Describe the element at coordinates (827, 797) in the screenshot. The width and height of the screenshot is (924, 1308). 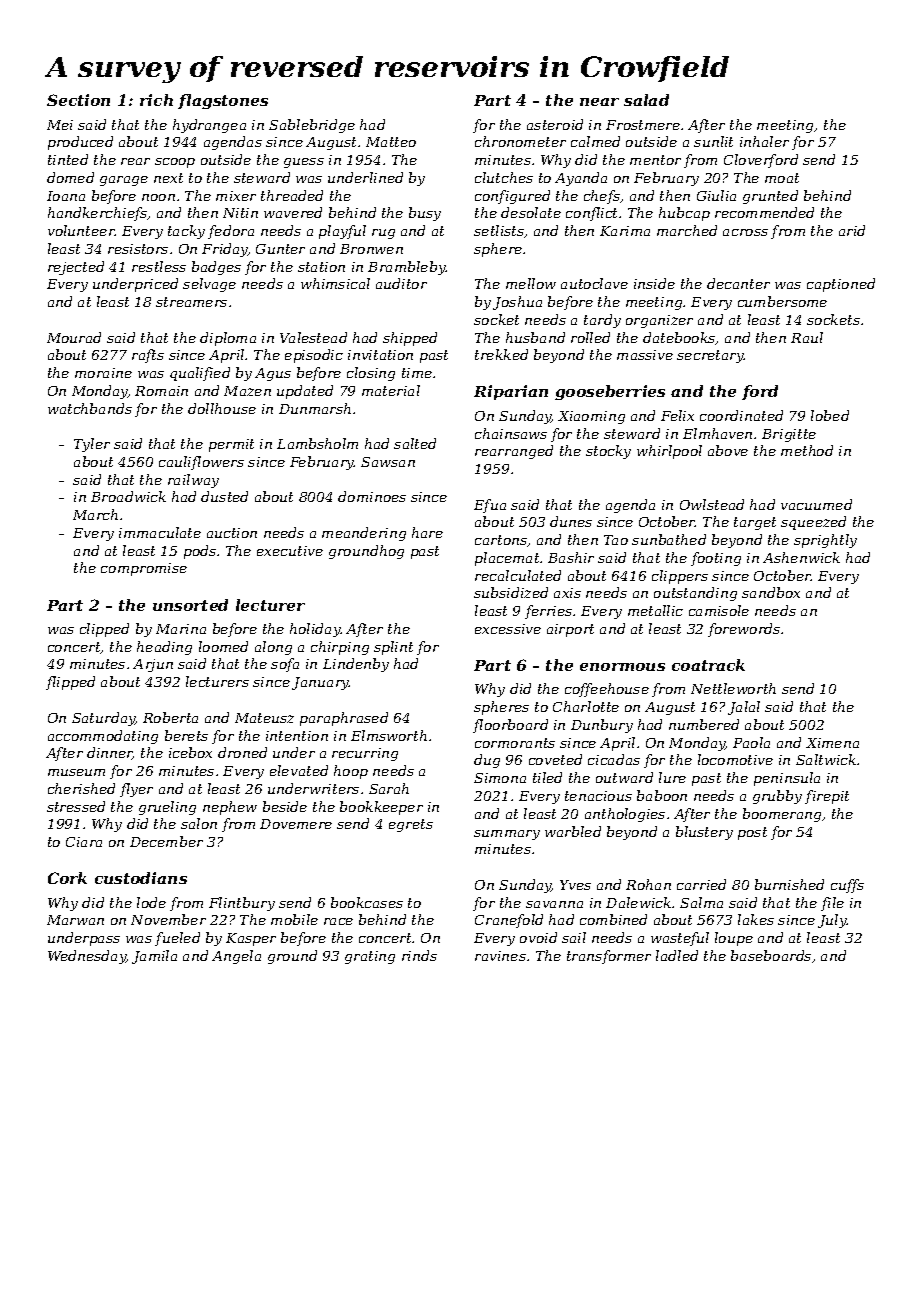
I see `firepit` at that location.
